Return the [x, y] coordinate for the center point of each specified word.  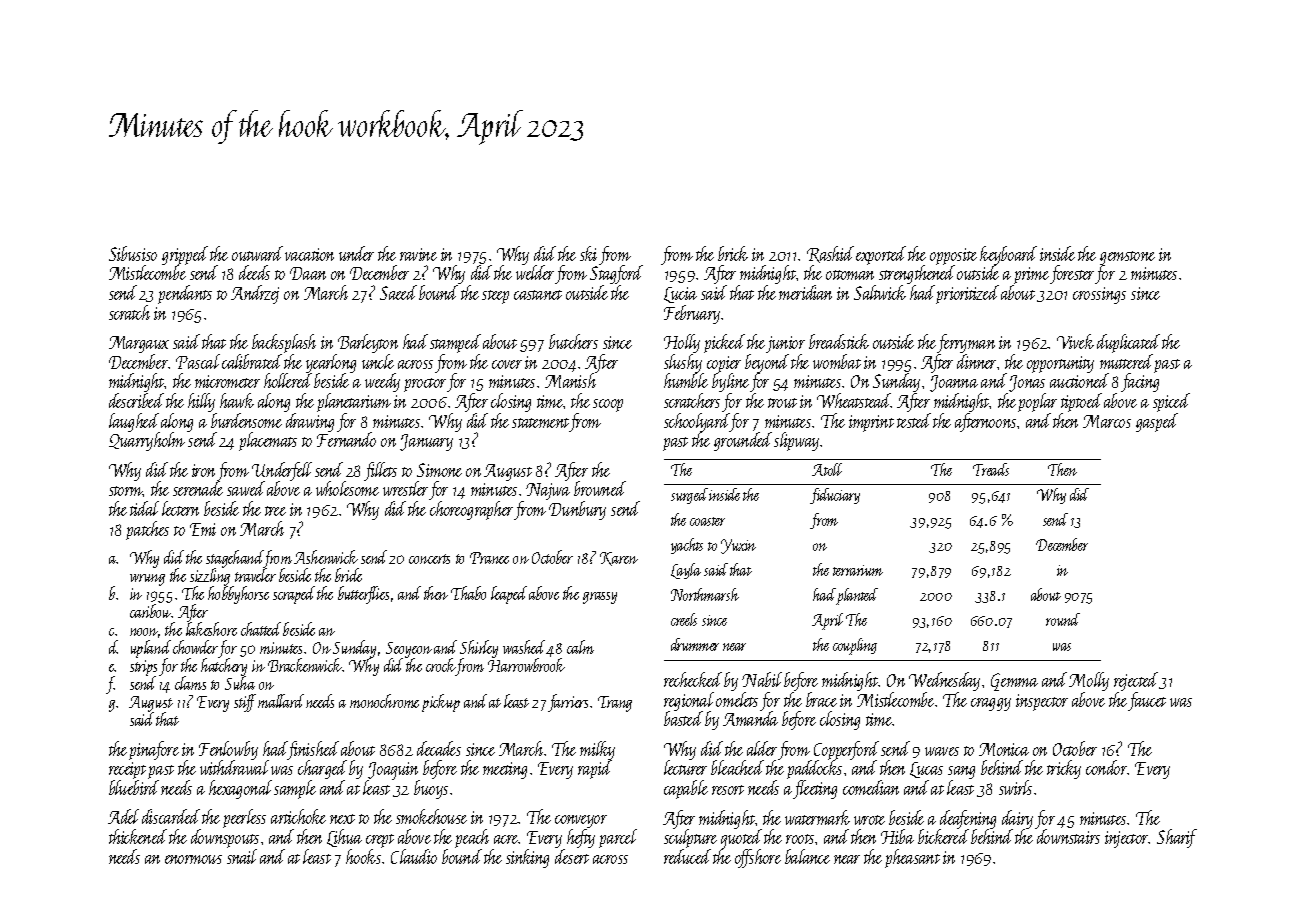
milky [597, 750]
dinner [976, 361]
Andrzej [255, 294]
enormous [193, 859]
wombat [837, 361]
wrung [147, 580]
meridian [805, 292]
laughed [134, 422]
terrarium [858, 570]
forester [1072, 274]
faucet [1147, 701]
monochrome [384, 701]
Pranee [489, 558]
